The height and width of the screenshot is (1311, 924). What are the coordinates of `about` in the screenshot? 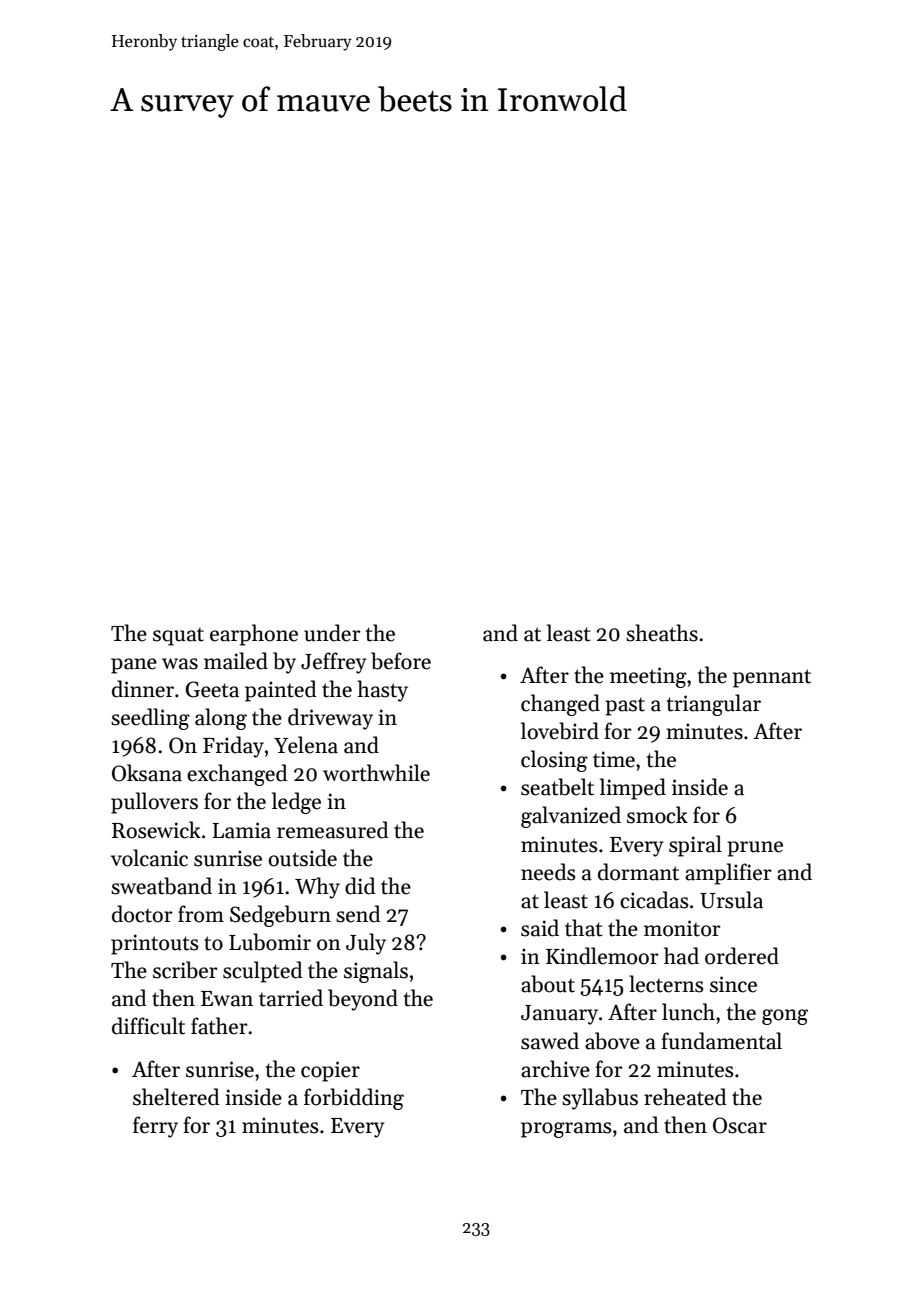 It's located at (548, 984).
